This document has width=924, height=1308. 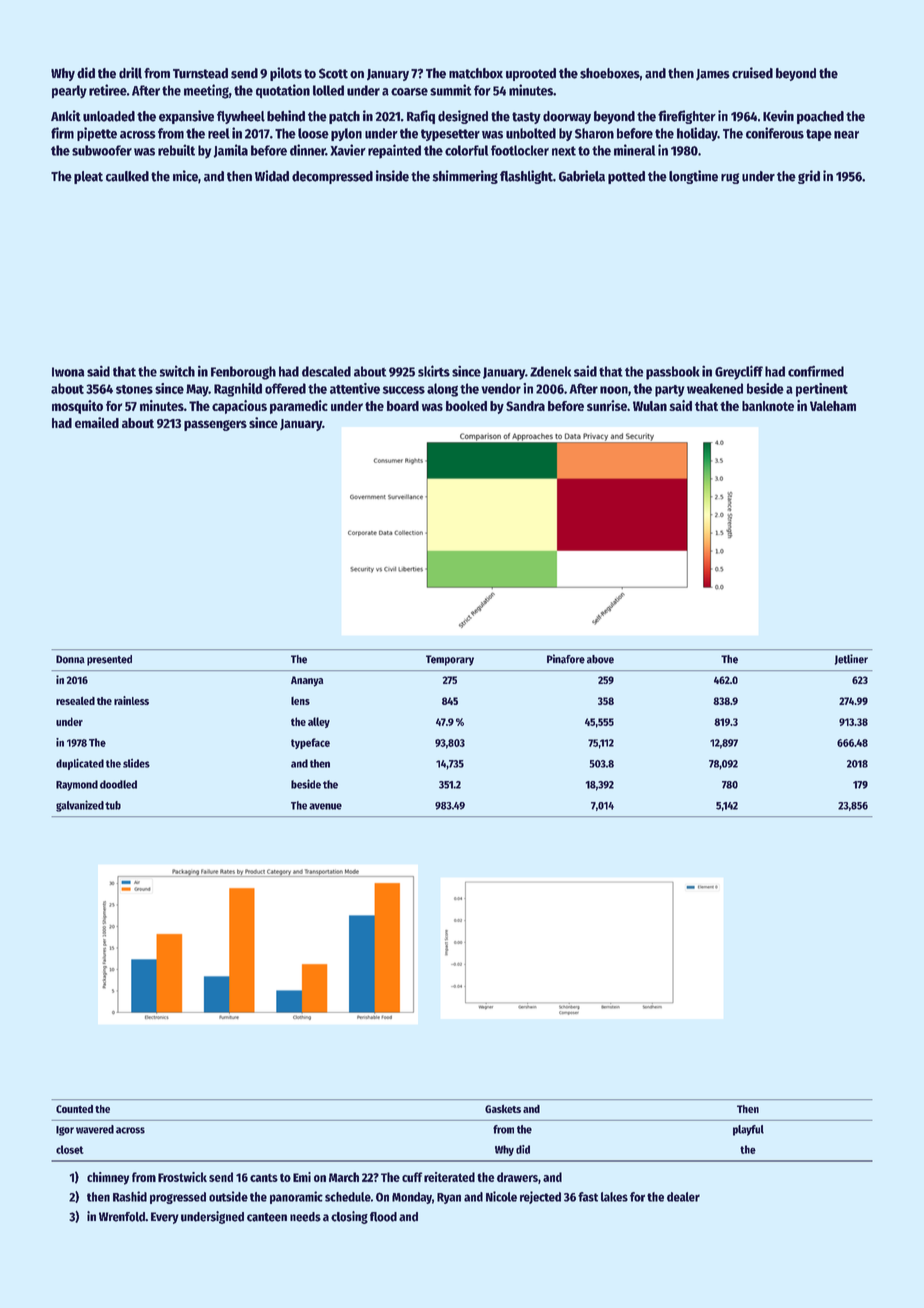 I want to click on Temporary, so click(x=450, y=660).
